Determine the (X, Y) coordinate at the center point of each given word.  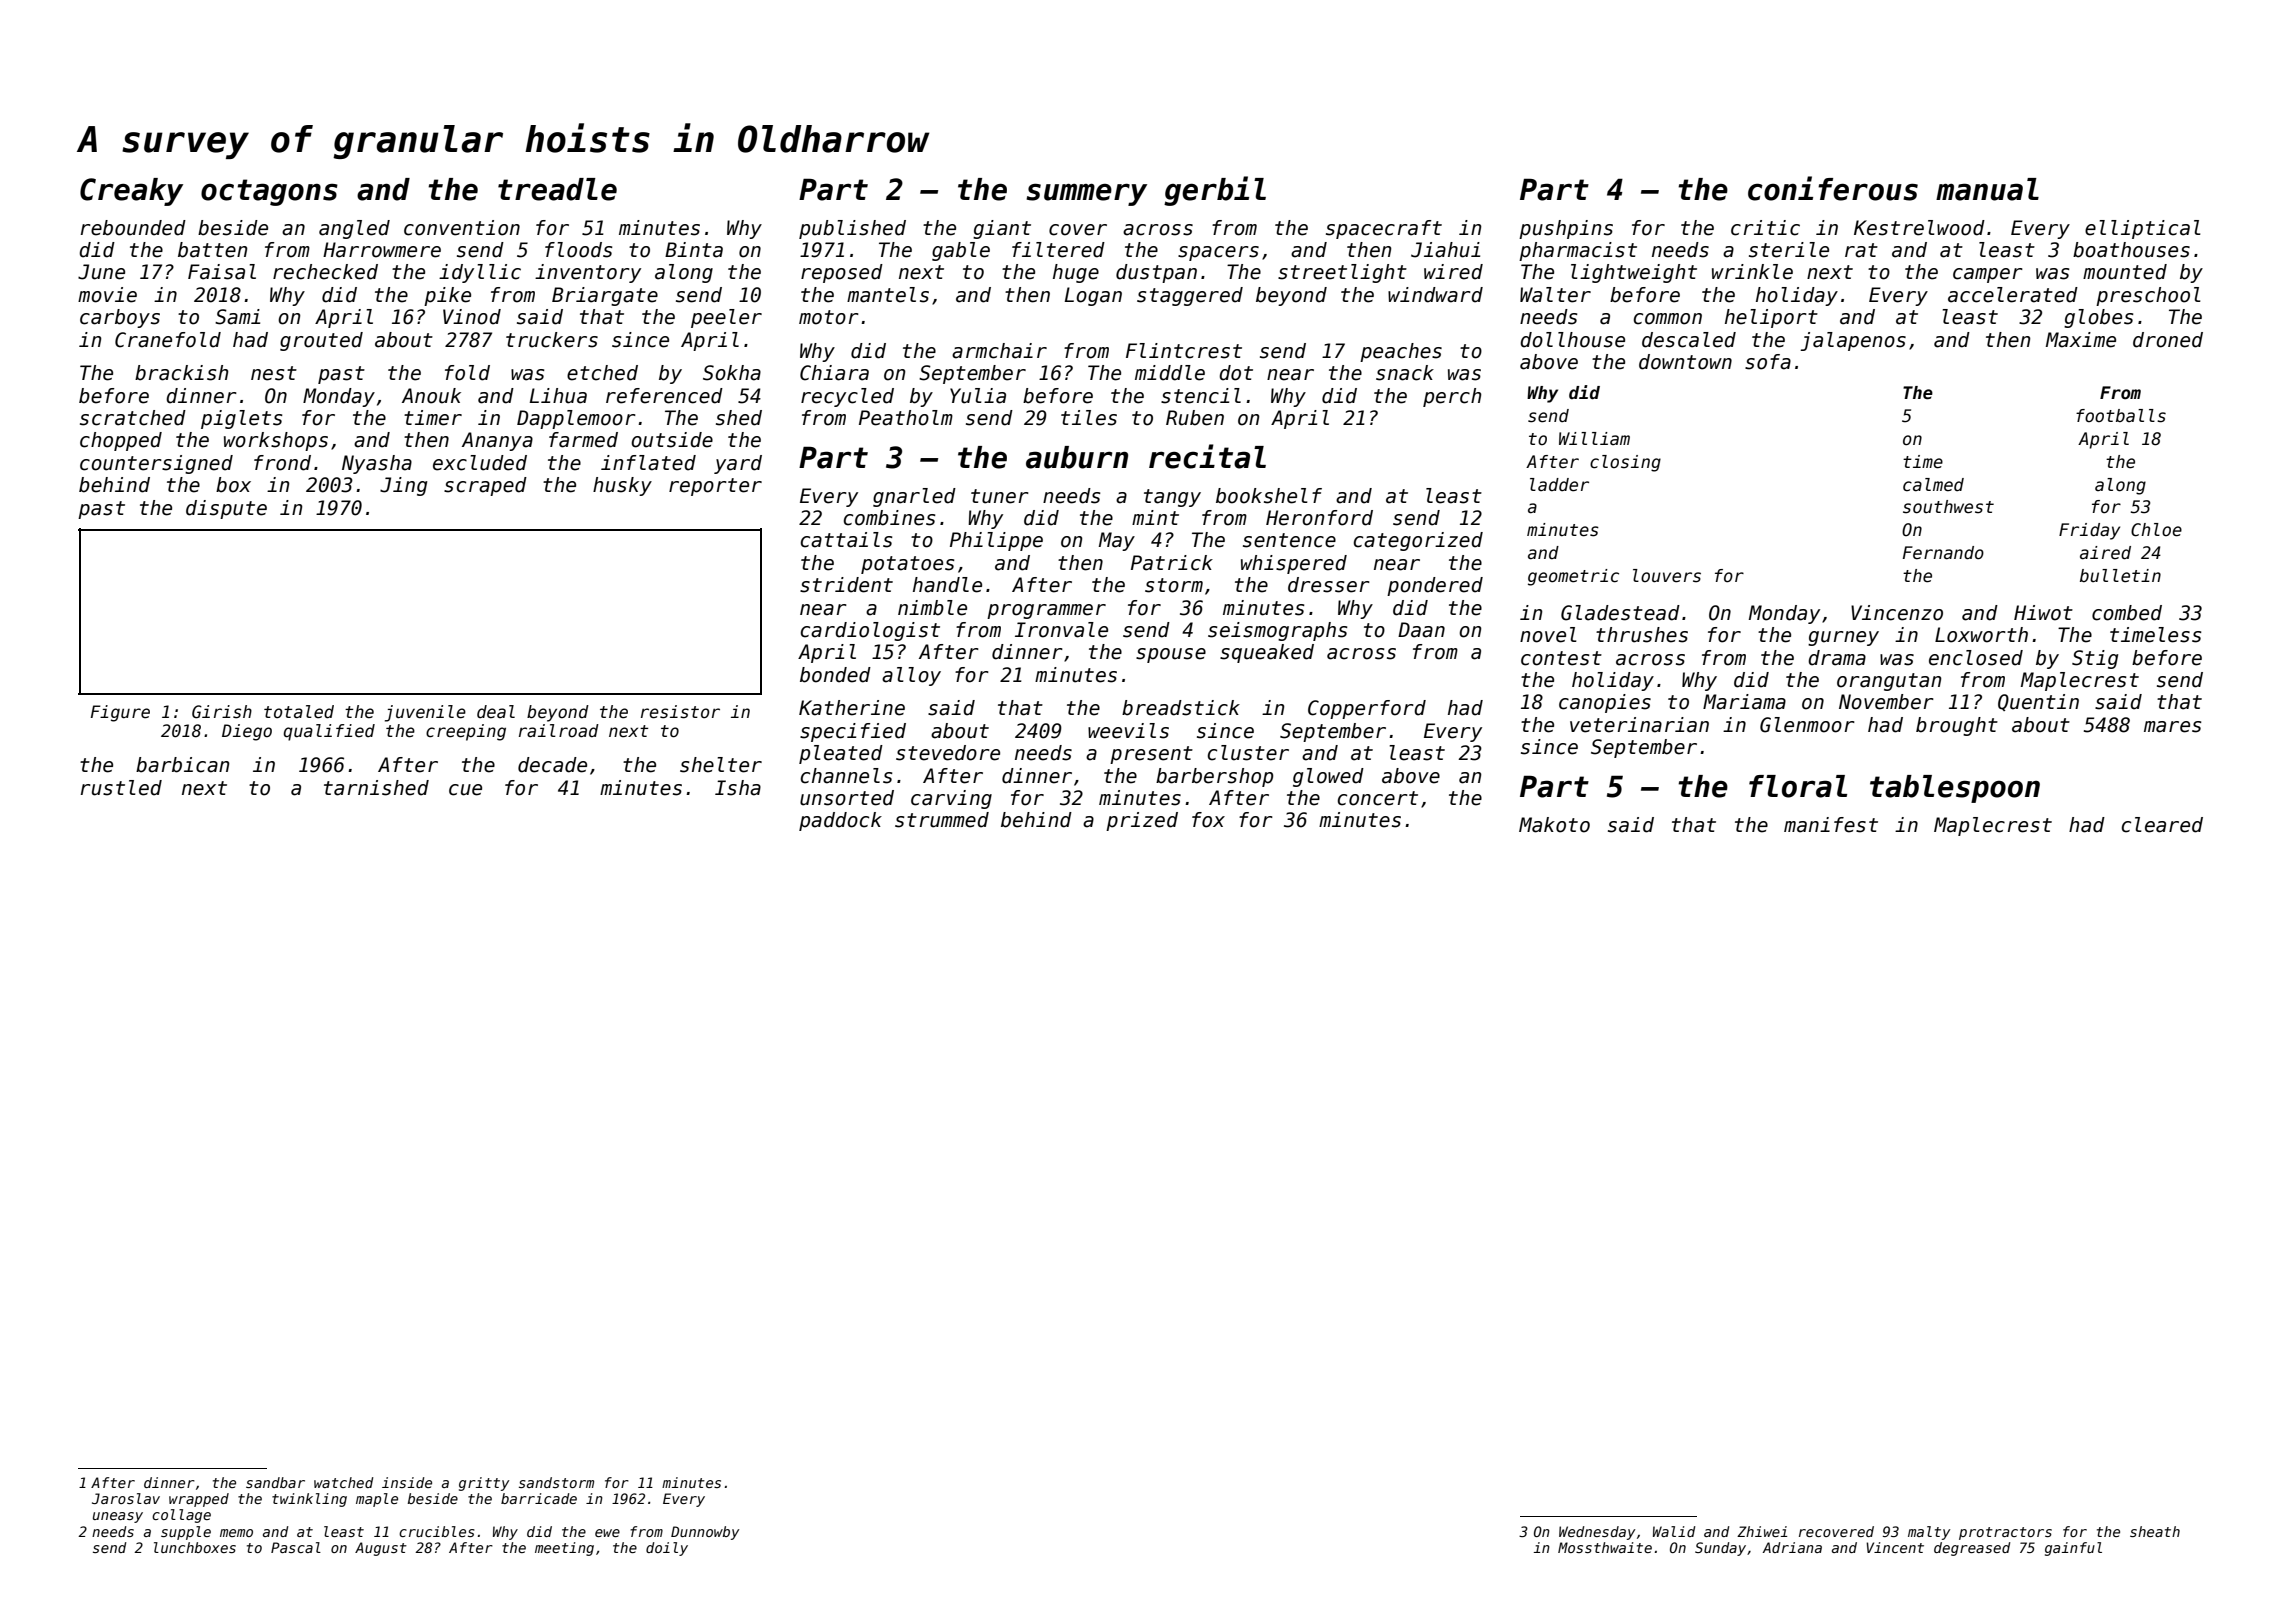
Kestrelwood (1919, 228)
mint (1155, 517)
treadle (557, 189)
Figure (120, 713)
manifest (1831, 825)
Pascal (296, 1547)
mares (2172, 727)
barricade (539, 1498)
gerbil (1215, 191)
